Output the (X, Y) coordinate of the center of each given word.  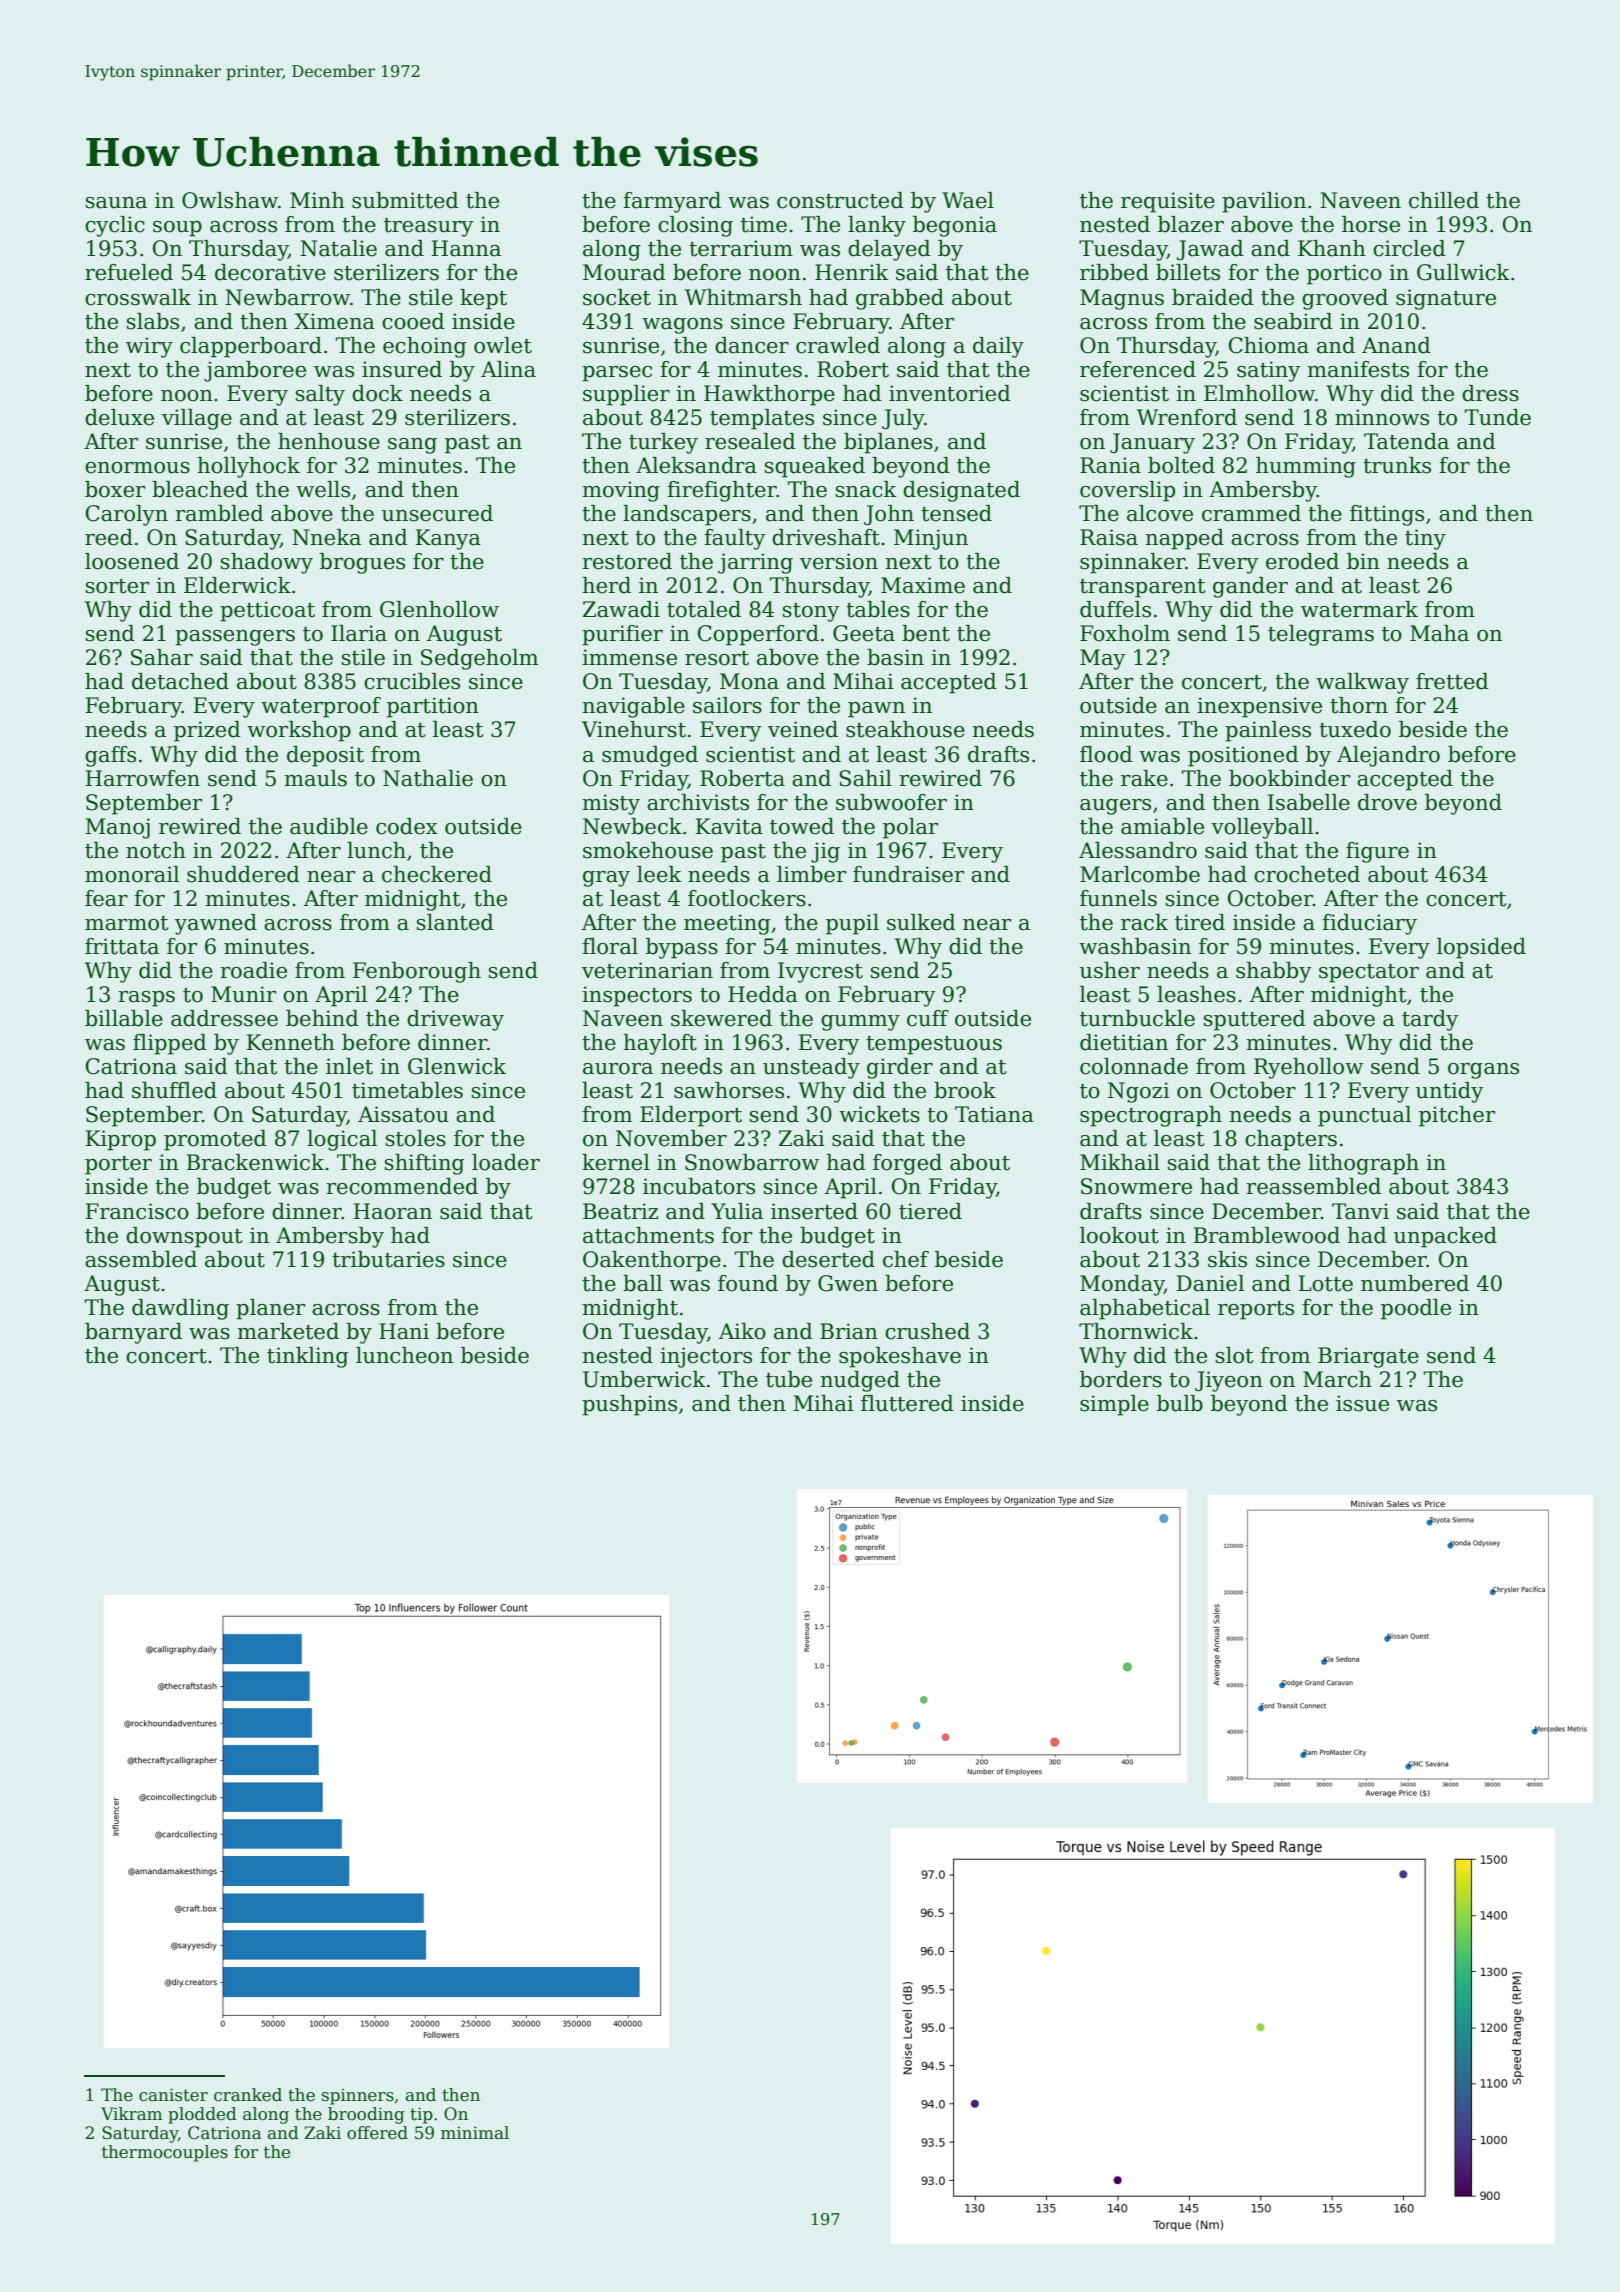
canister (173, 2095)
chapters (1291, 1140)
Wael (968, 200)
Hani (404, 1331)
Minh (317, 200)
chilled (1444, 200)
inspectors (637, 996)
